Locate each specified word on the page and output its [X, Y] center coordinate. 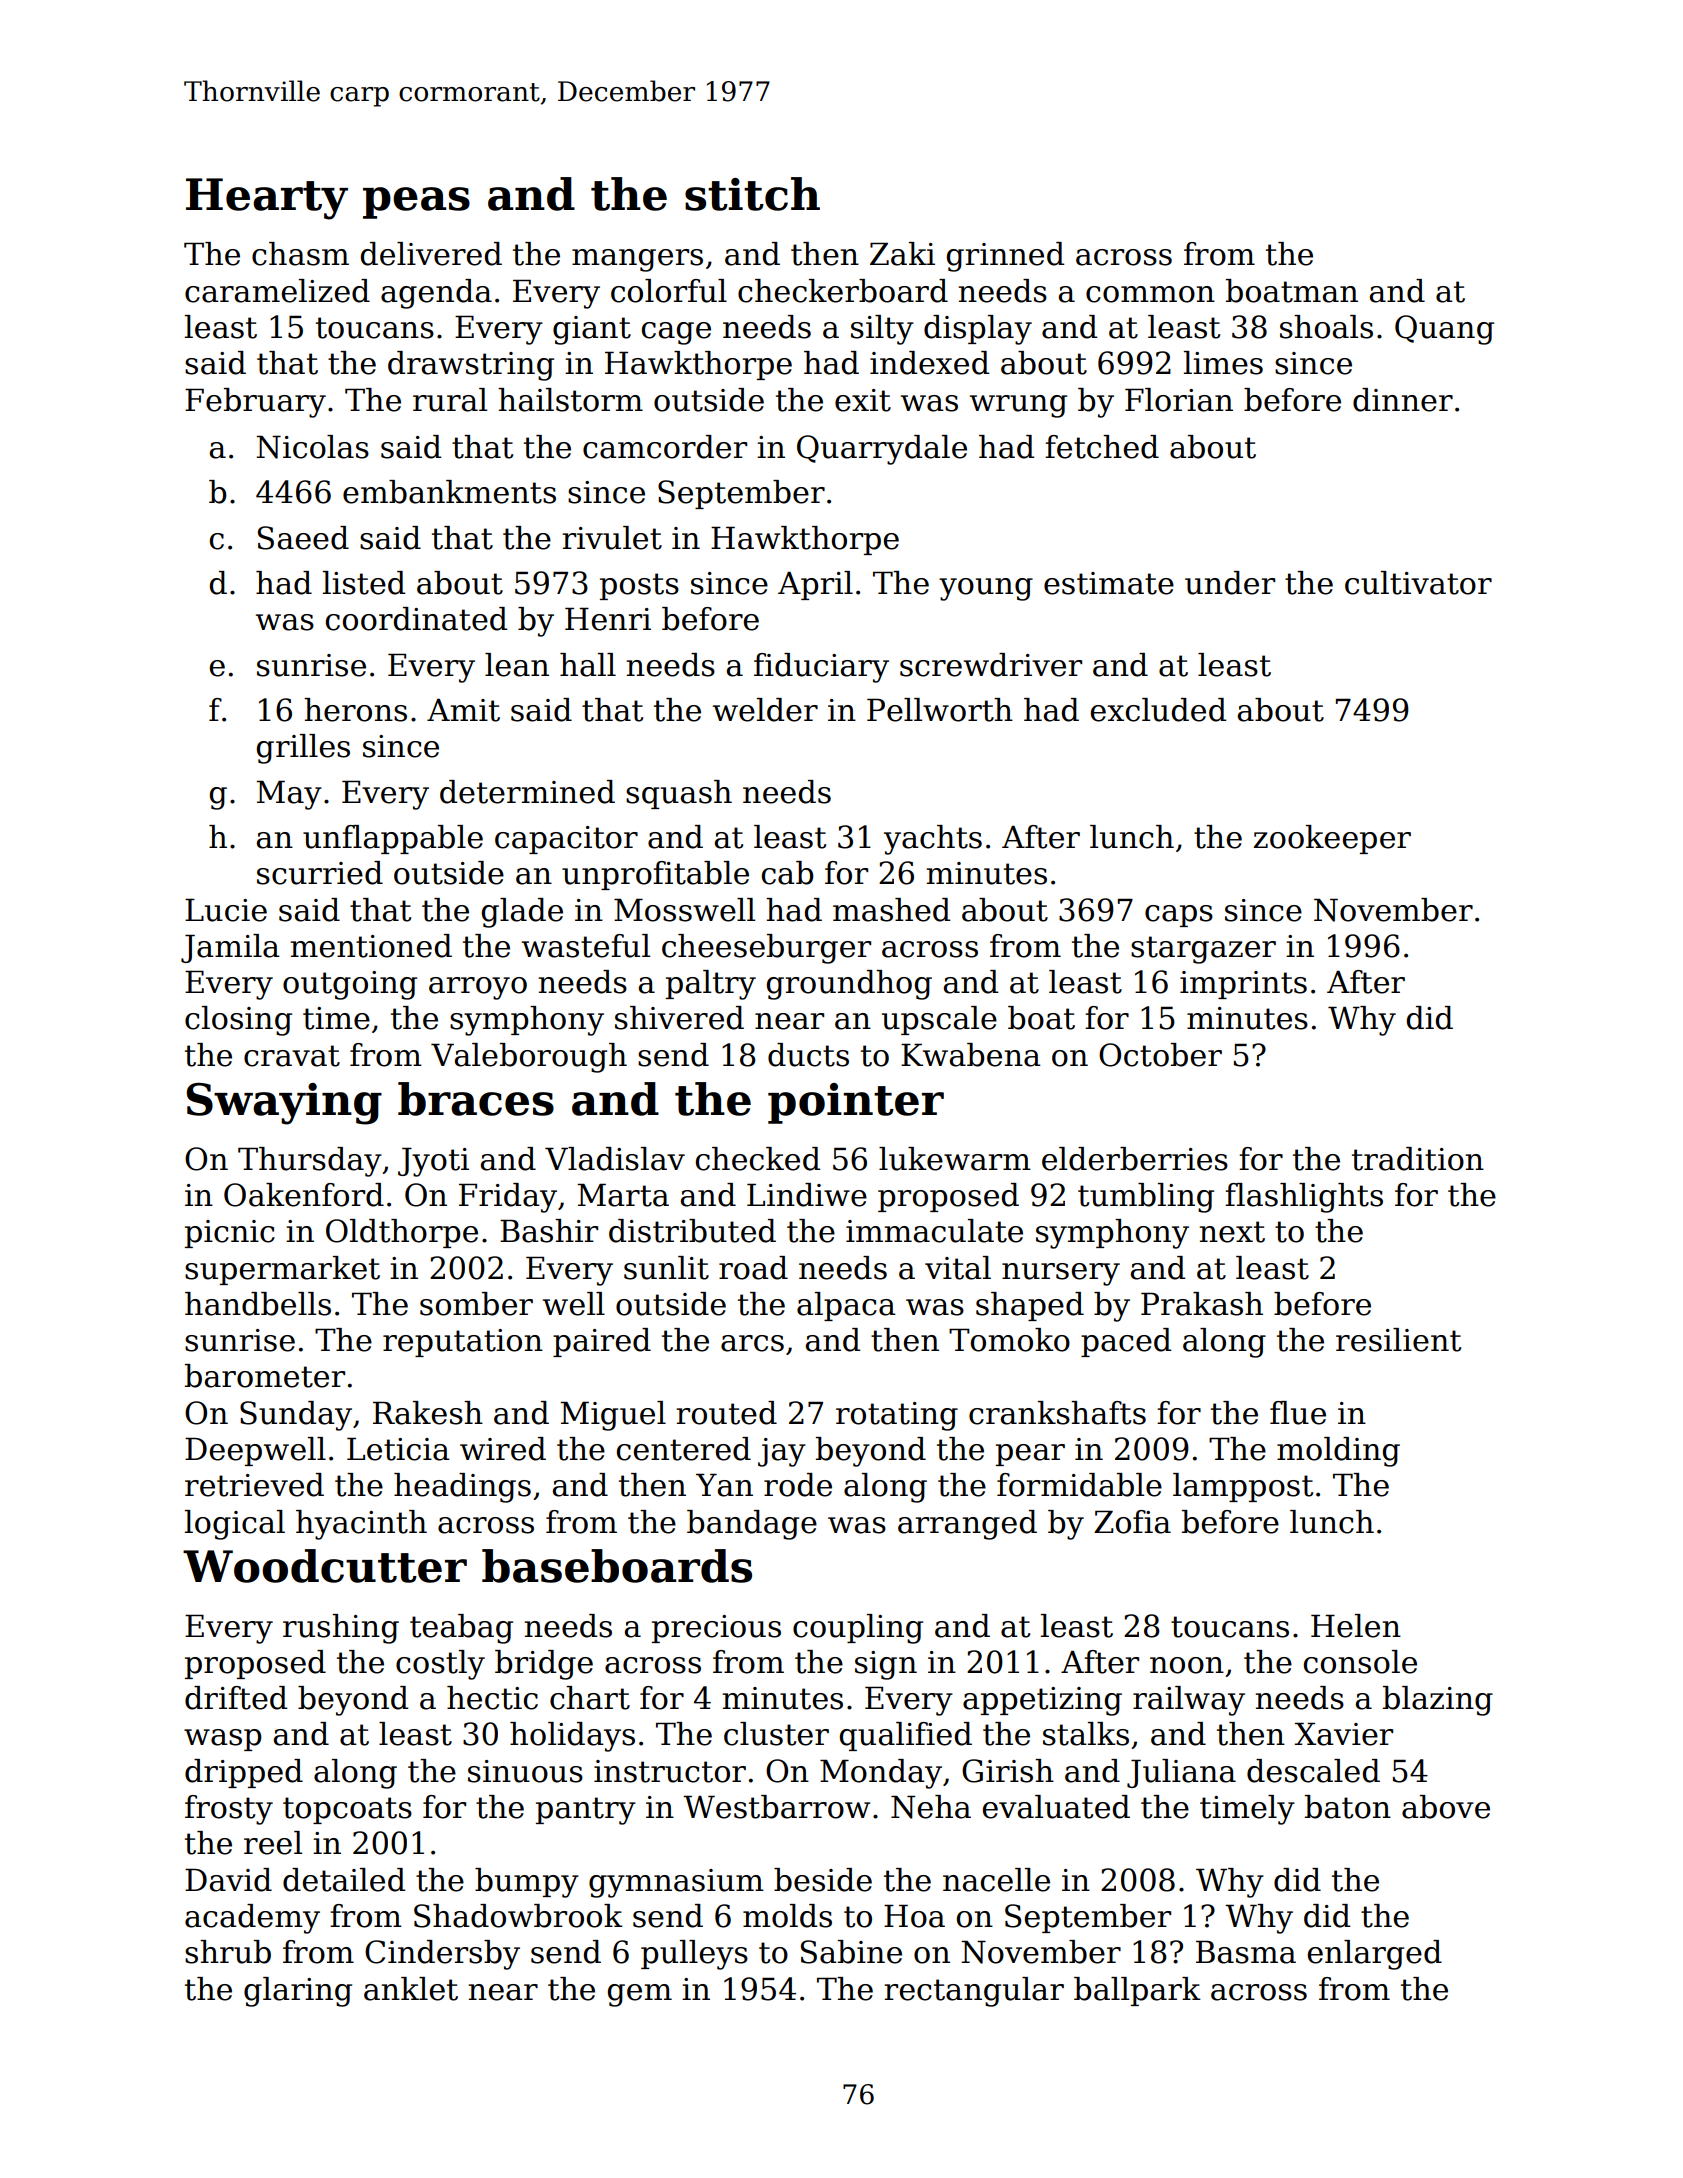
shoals [1326, 327]
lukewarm [955, 1159]
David [228, 1880]
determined [527, 792]
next [1232, 1232]
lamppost [1243, 1487]
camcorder [665, 447]
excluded [1158, 710]
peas [416, 203]
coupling [858, 1629]
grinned [1005, 257]
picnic [230, 1234]
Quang [1444, 330]
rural [450, 400]
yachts [933, 840]
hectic [492, 1698]
